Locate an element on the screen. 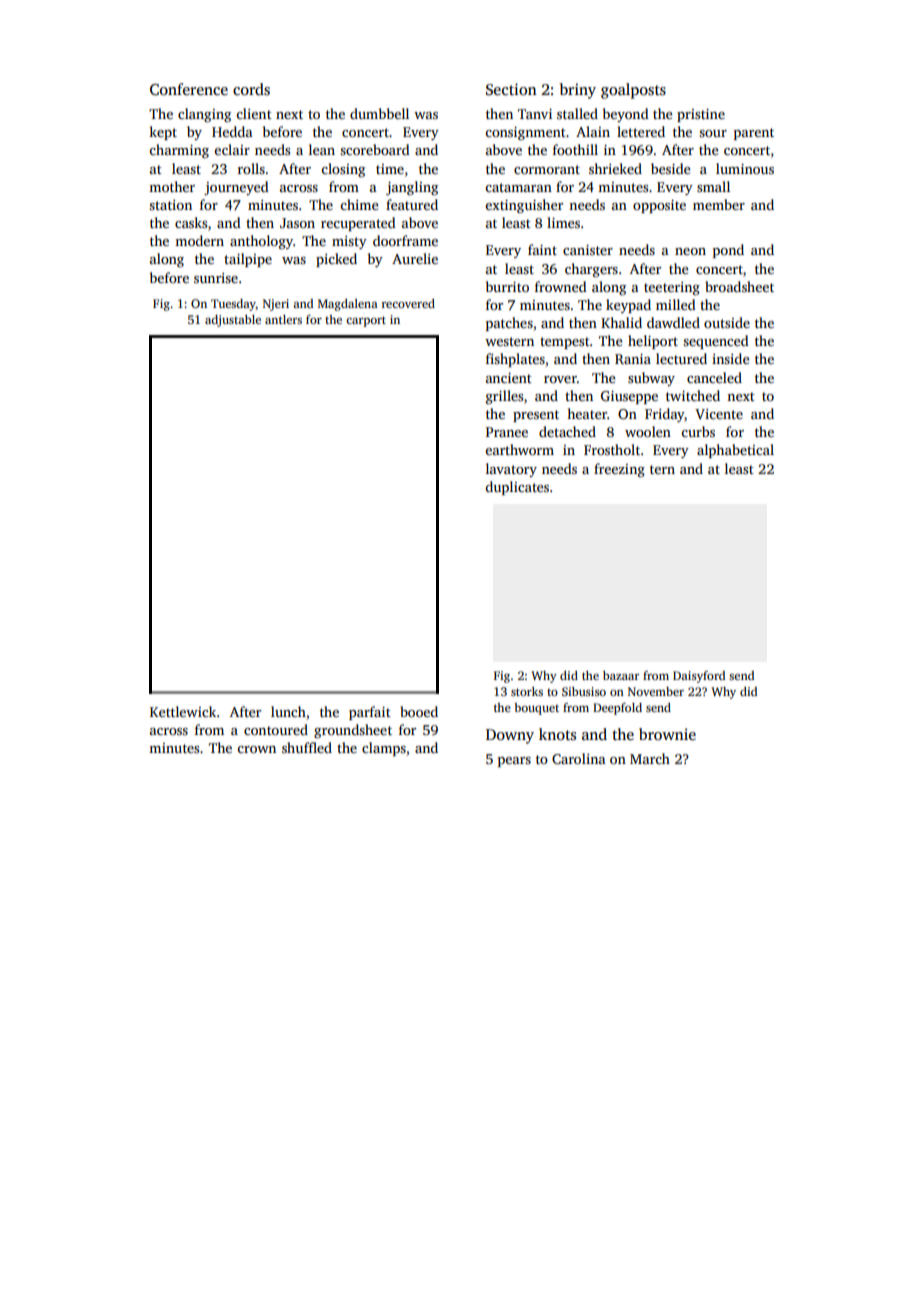 This screenshot has height=1311, width=924. March is located at coordinates (650, 758).
